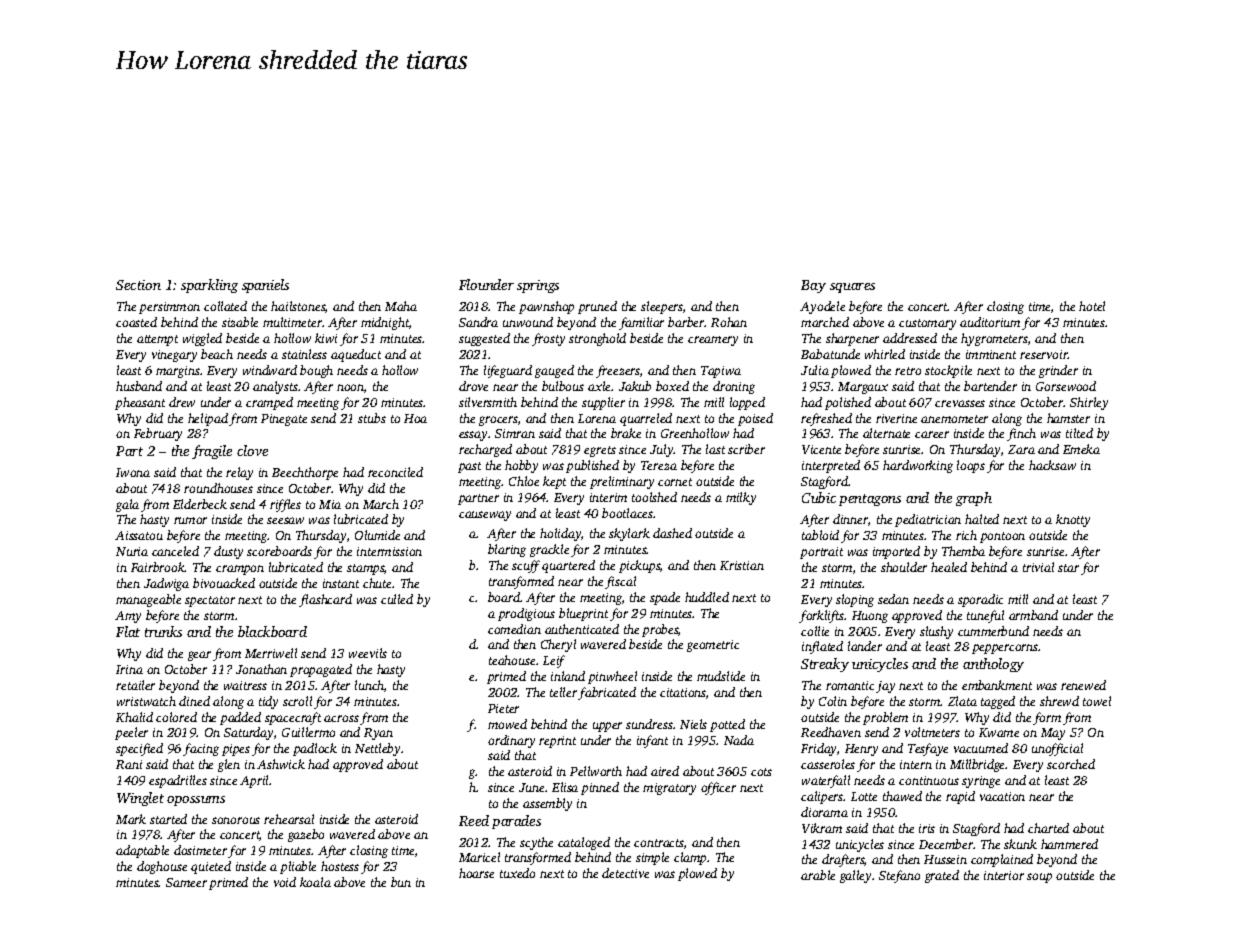  What do you see at coordinates (1052, 465) in the image?
I see `hacksaw` at bounding box center [1052, 465].
